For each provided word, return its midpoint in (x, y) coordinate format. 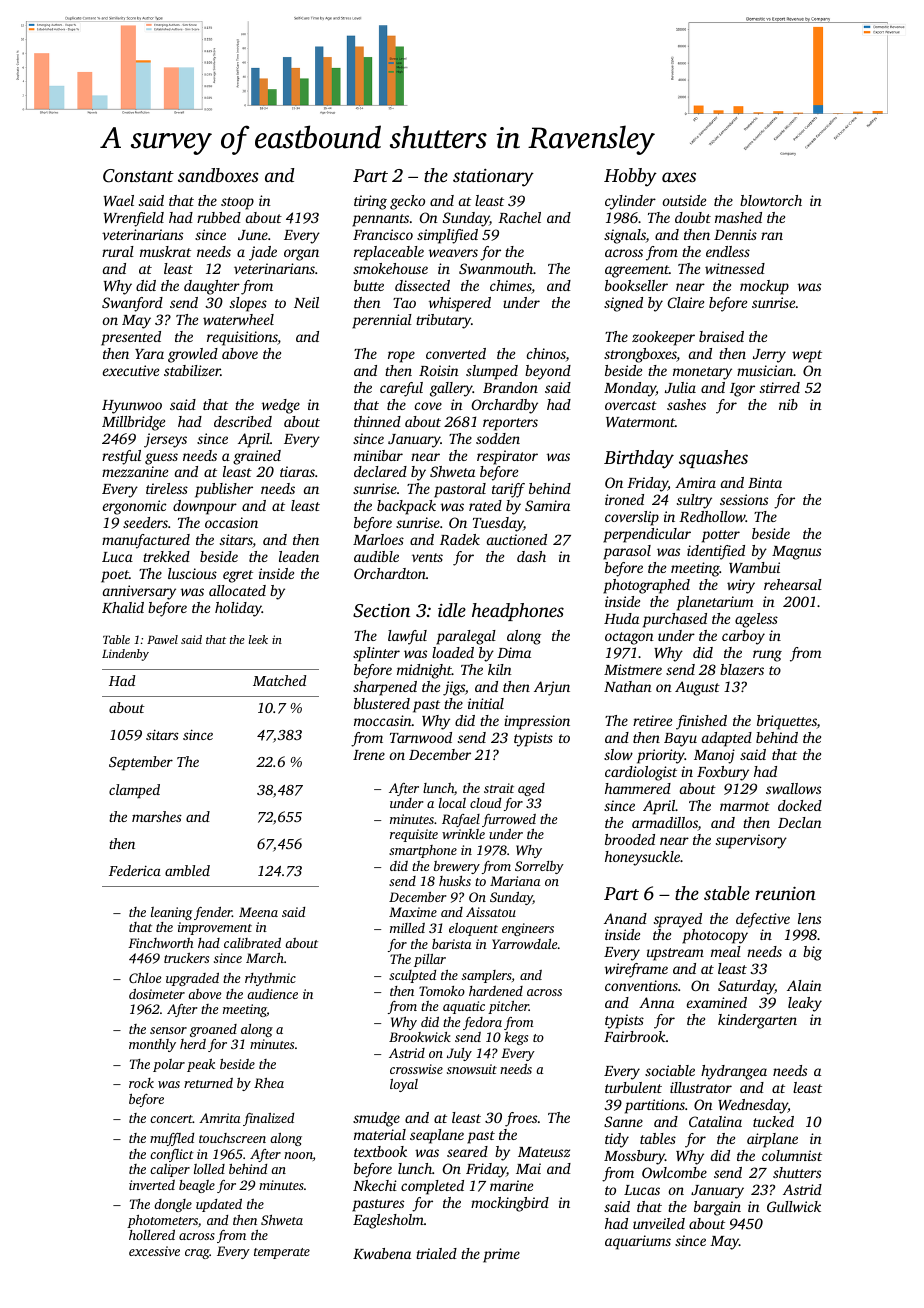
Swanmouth (496, 268)
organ (301, 255)
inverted (152, 1185)
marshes (157, 816)
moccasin (383, 720)
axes (679, 177)
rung (767, 656)
